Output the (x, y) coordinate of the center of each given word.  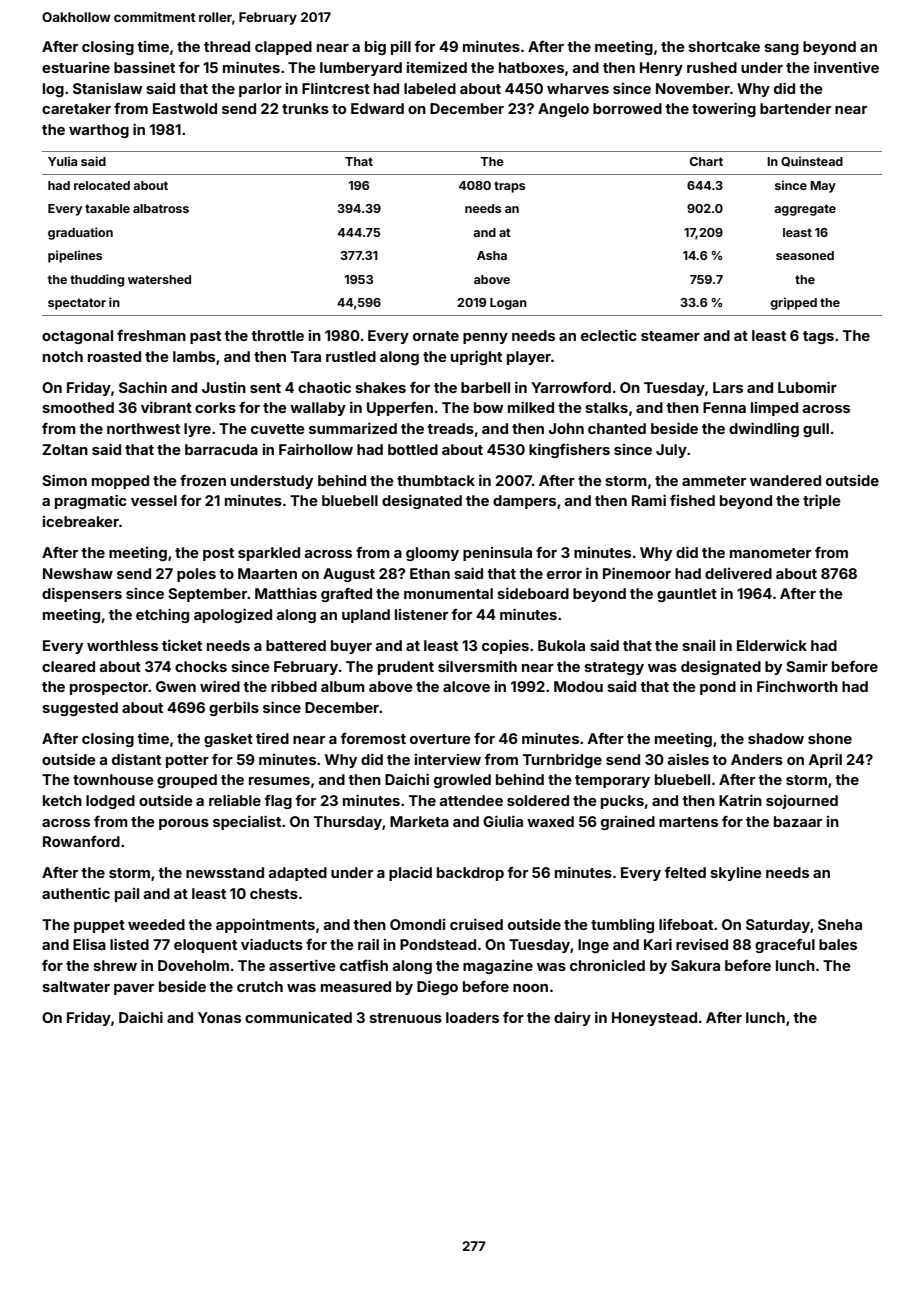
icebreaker (81, 521)
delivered (738, 573)
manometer (770, 553)
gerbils (234, 708)
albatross (161, 208)
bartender (795, 108)
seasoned (805, 255)
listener (421, 614)
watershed (159, 279)
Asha (492, 255)
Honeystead (654, 1019)
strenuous (405, 1018)
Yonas (219, 1017)
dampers (524, 502)
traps (509, 187)
